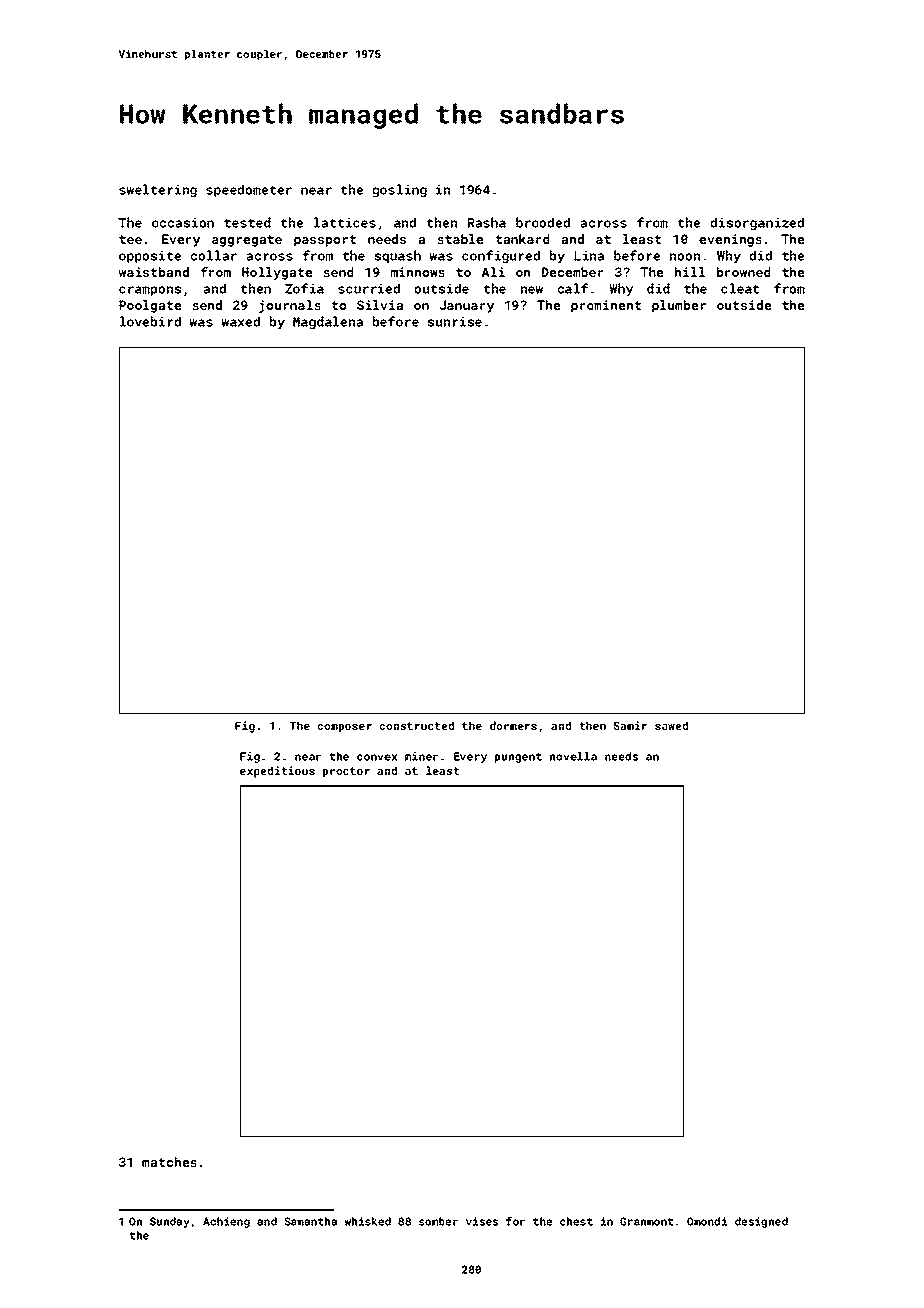  I want to click on vises, so click(482, 1221).
